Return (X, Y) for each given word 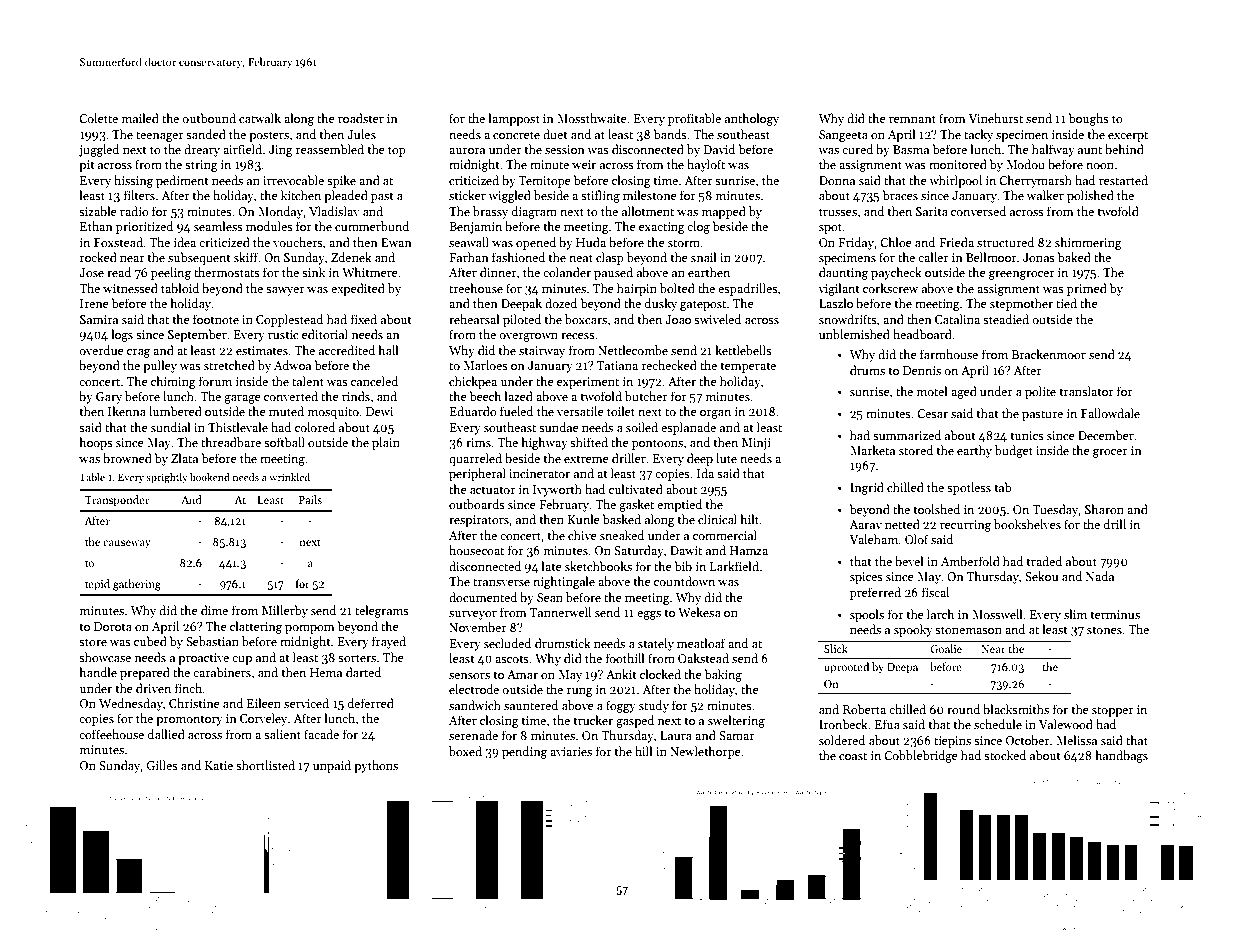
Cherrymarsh (1035, 181)
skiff (246, 257)
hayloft (706, 165)
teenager (160, 136)
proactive (203, 659)
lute (726, 458)
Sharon (1104, 509)
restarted (1123, 180)
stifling (600, 196)
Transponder (117, 501)
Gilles (162, 765)
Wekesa (699, 612)
